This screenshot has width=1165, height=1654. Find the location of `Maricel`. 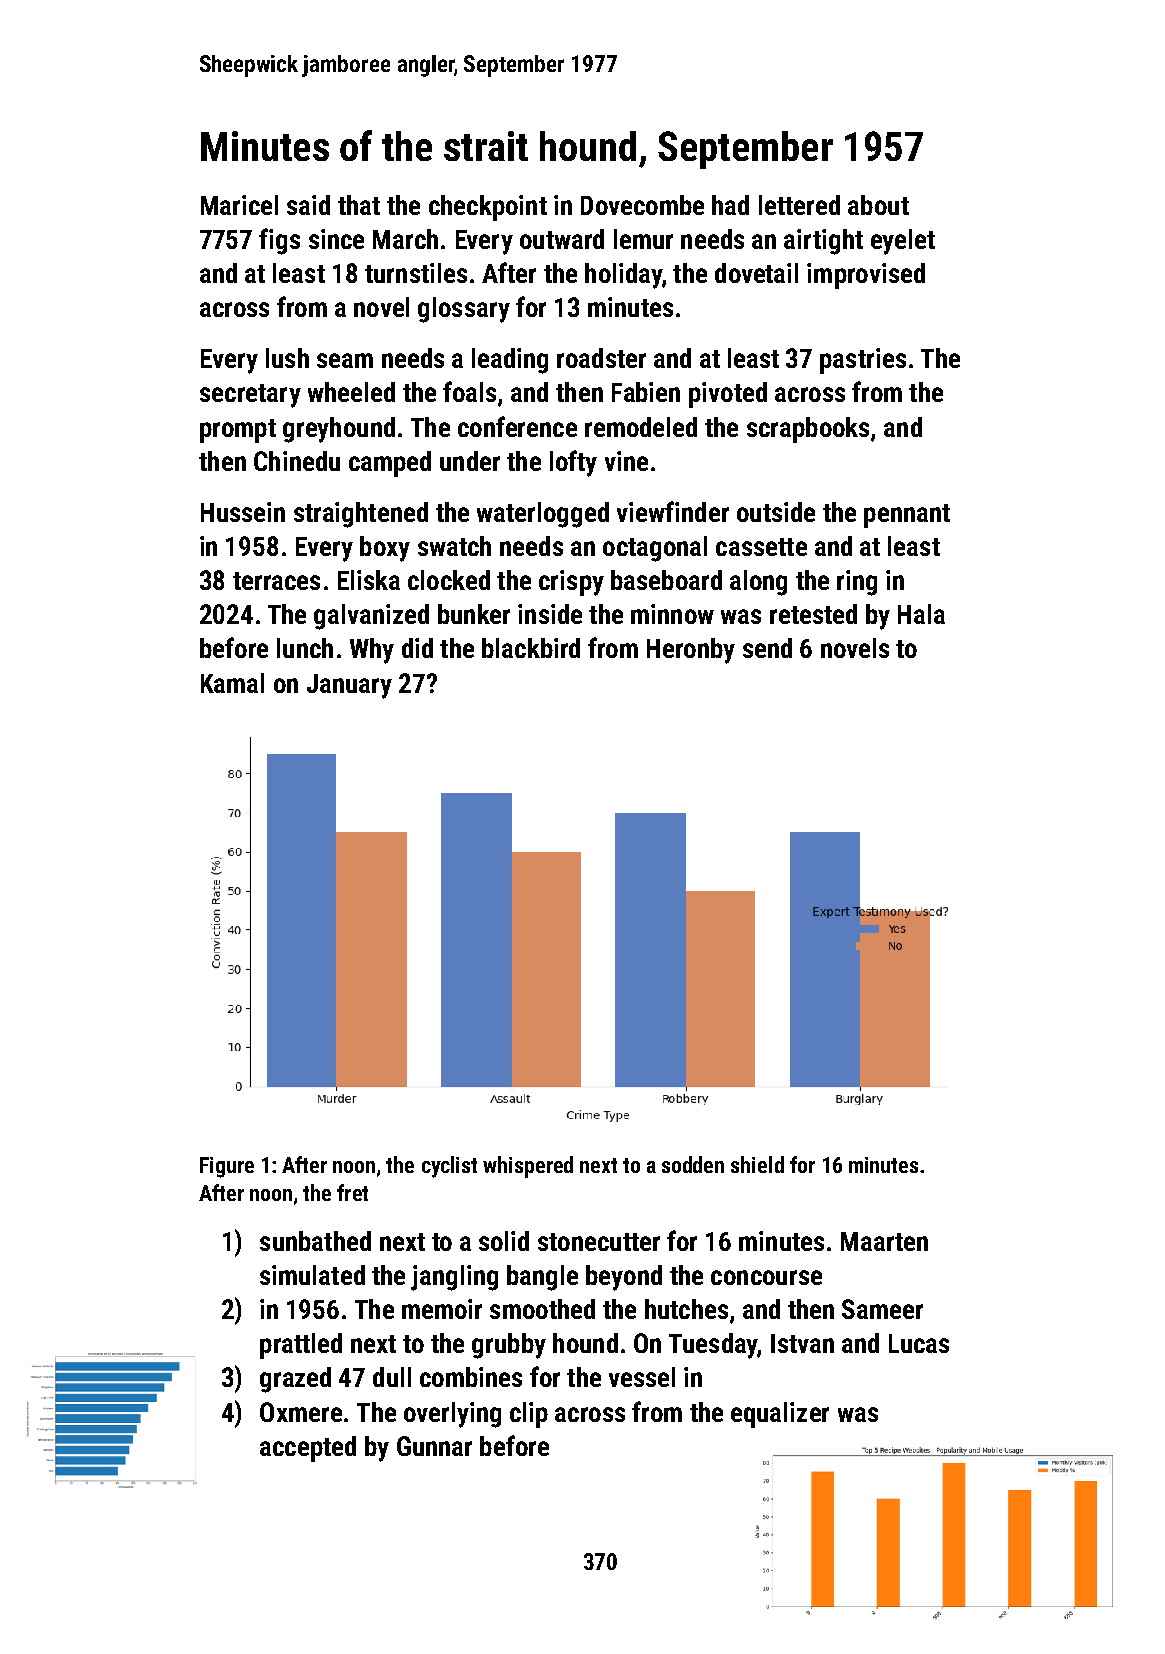

Maricel is located at coordinates (239, 205).
